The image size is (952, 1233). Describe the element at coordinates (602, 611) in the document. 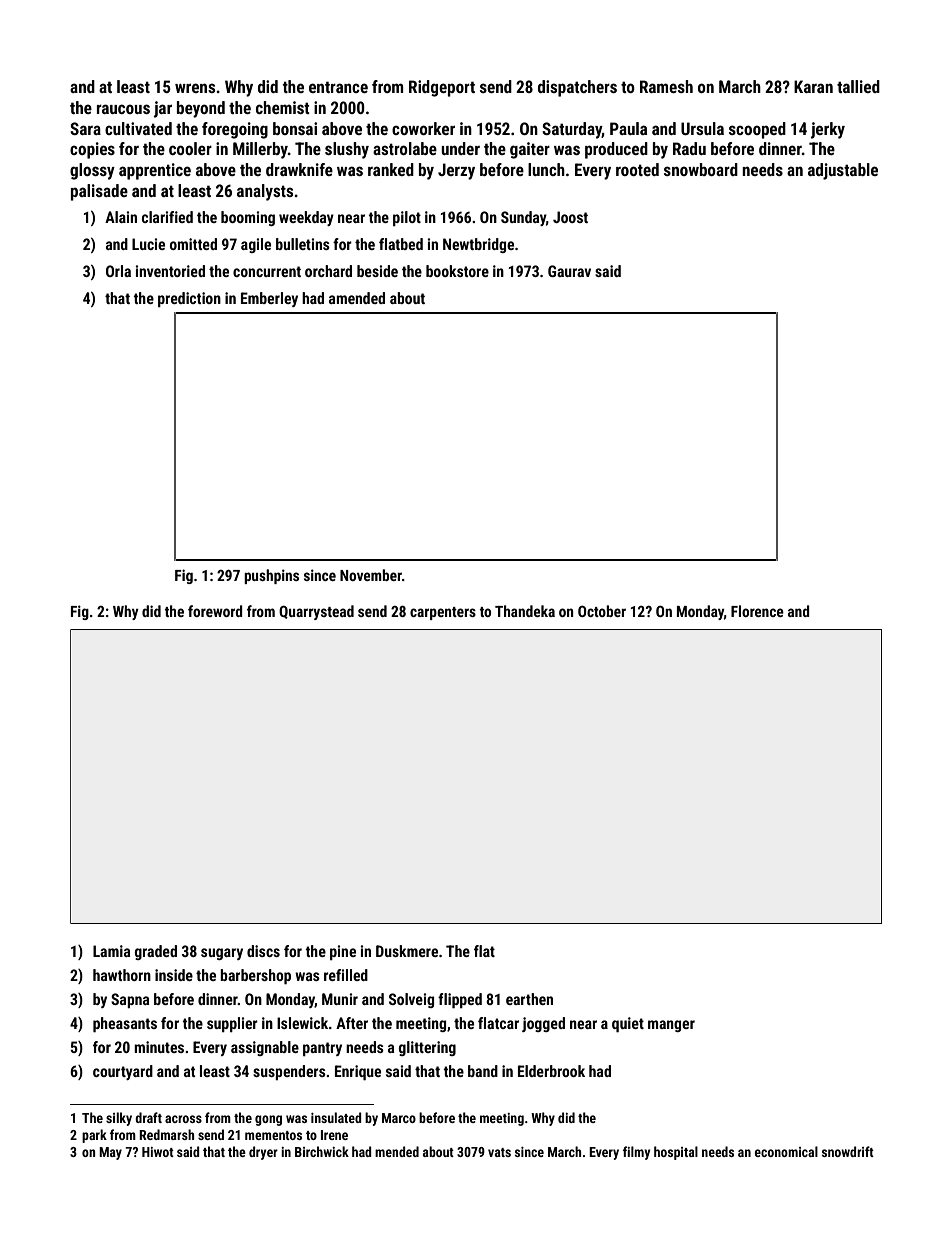

I see `October` at that location.
